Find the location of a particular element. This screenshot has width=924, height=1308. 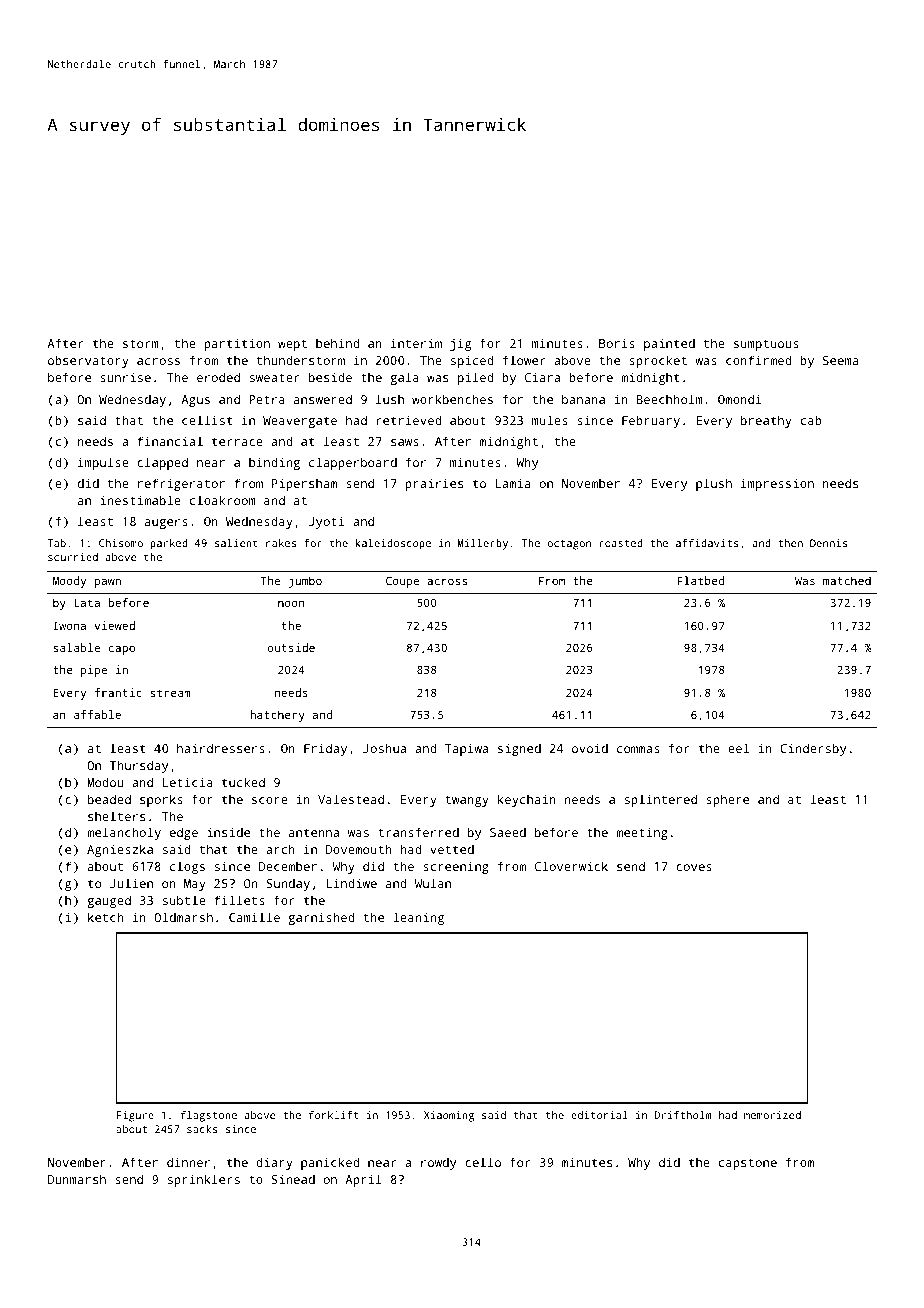

eroded is located at coordinates (218, 377).
